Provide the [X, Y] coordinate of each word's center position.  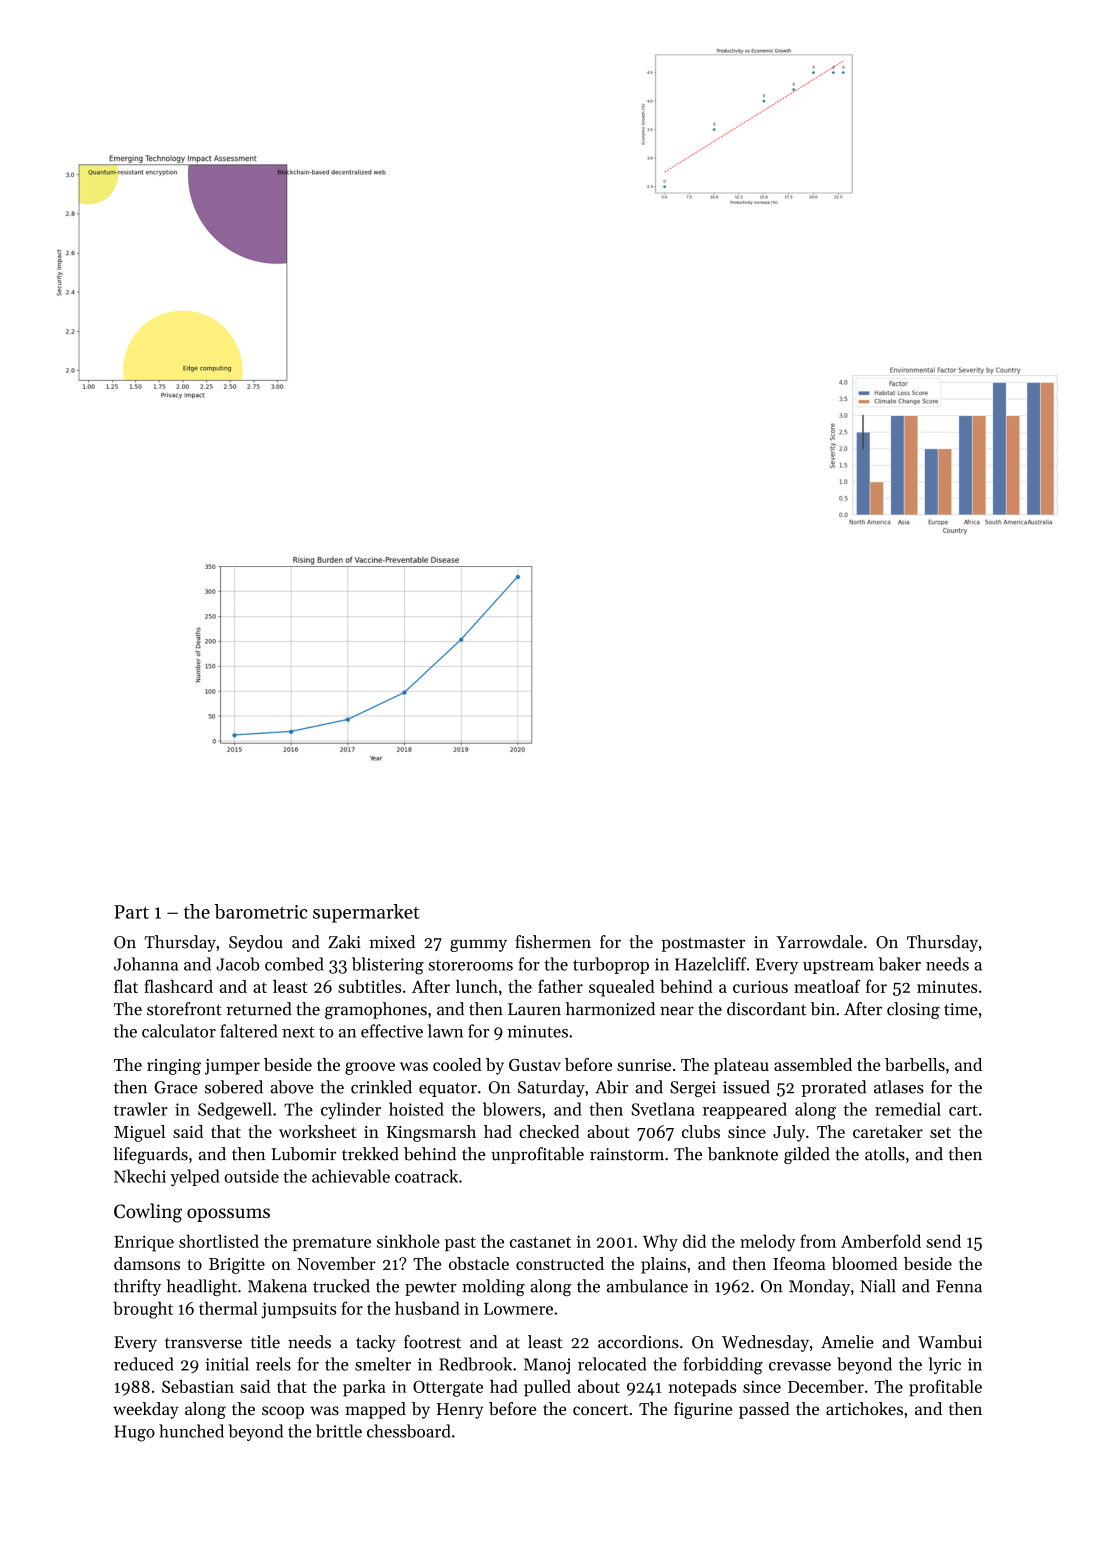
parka [364, 1388]
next [298, 1032]
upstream [838, 967]
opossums [228, 1215]
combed [294, 964]
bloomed [865, 1263]
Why [660, 1243]
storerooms [470, 965]
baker [900, 964]
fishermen [553, 942]
